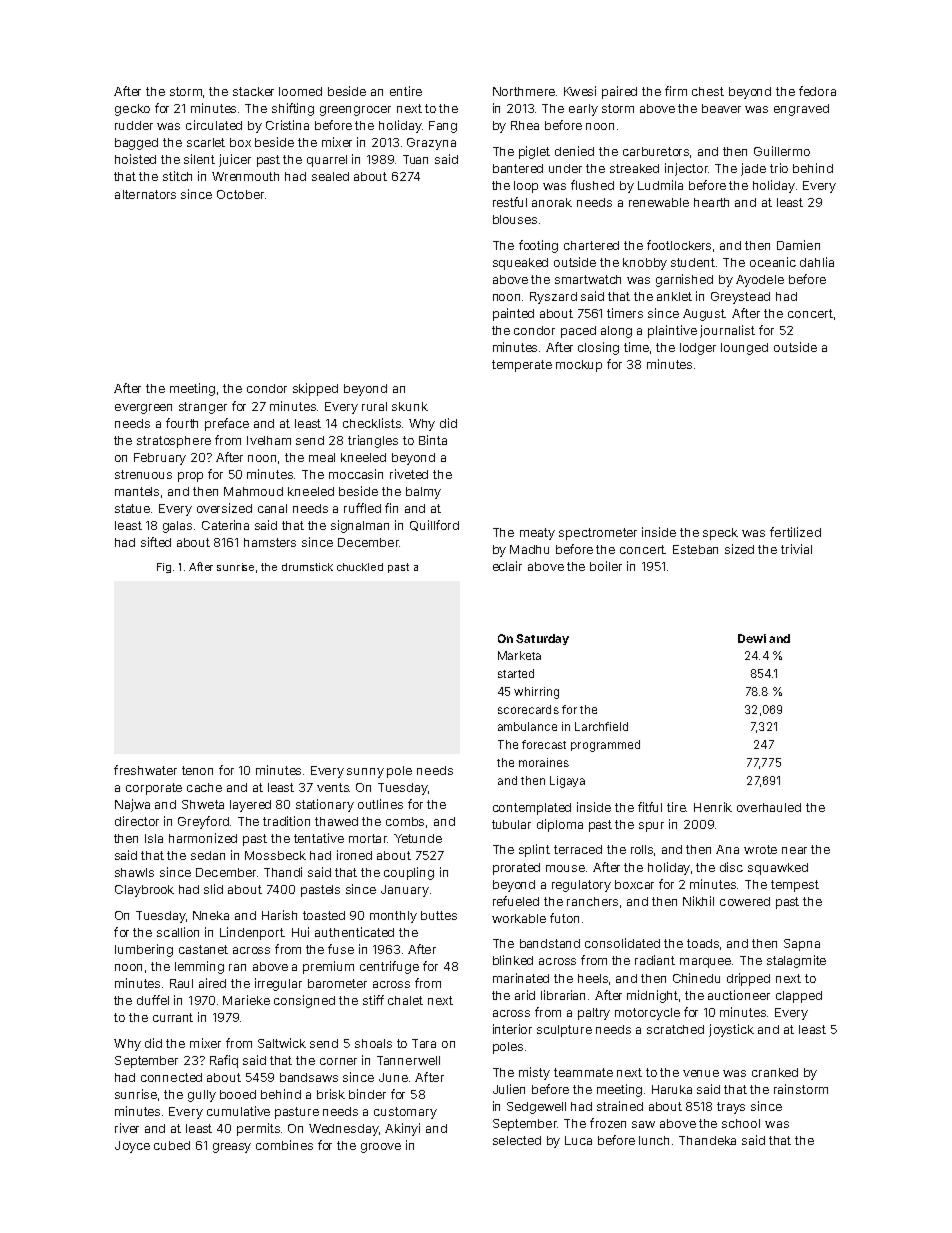  What do you see at coordinates (598, 534) in the screenshot?
I see `spectrometer` at bounding box center [598, 534].
